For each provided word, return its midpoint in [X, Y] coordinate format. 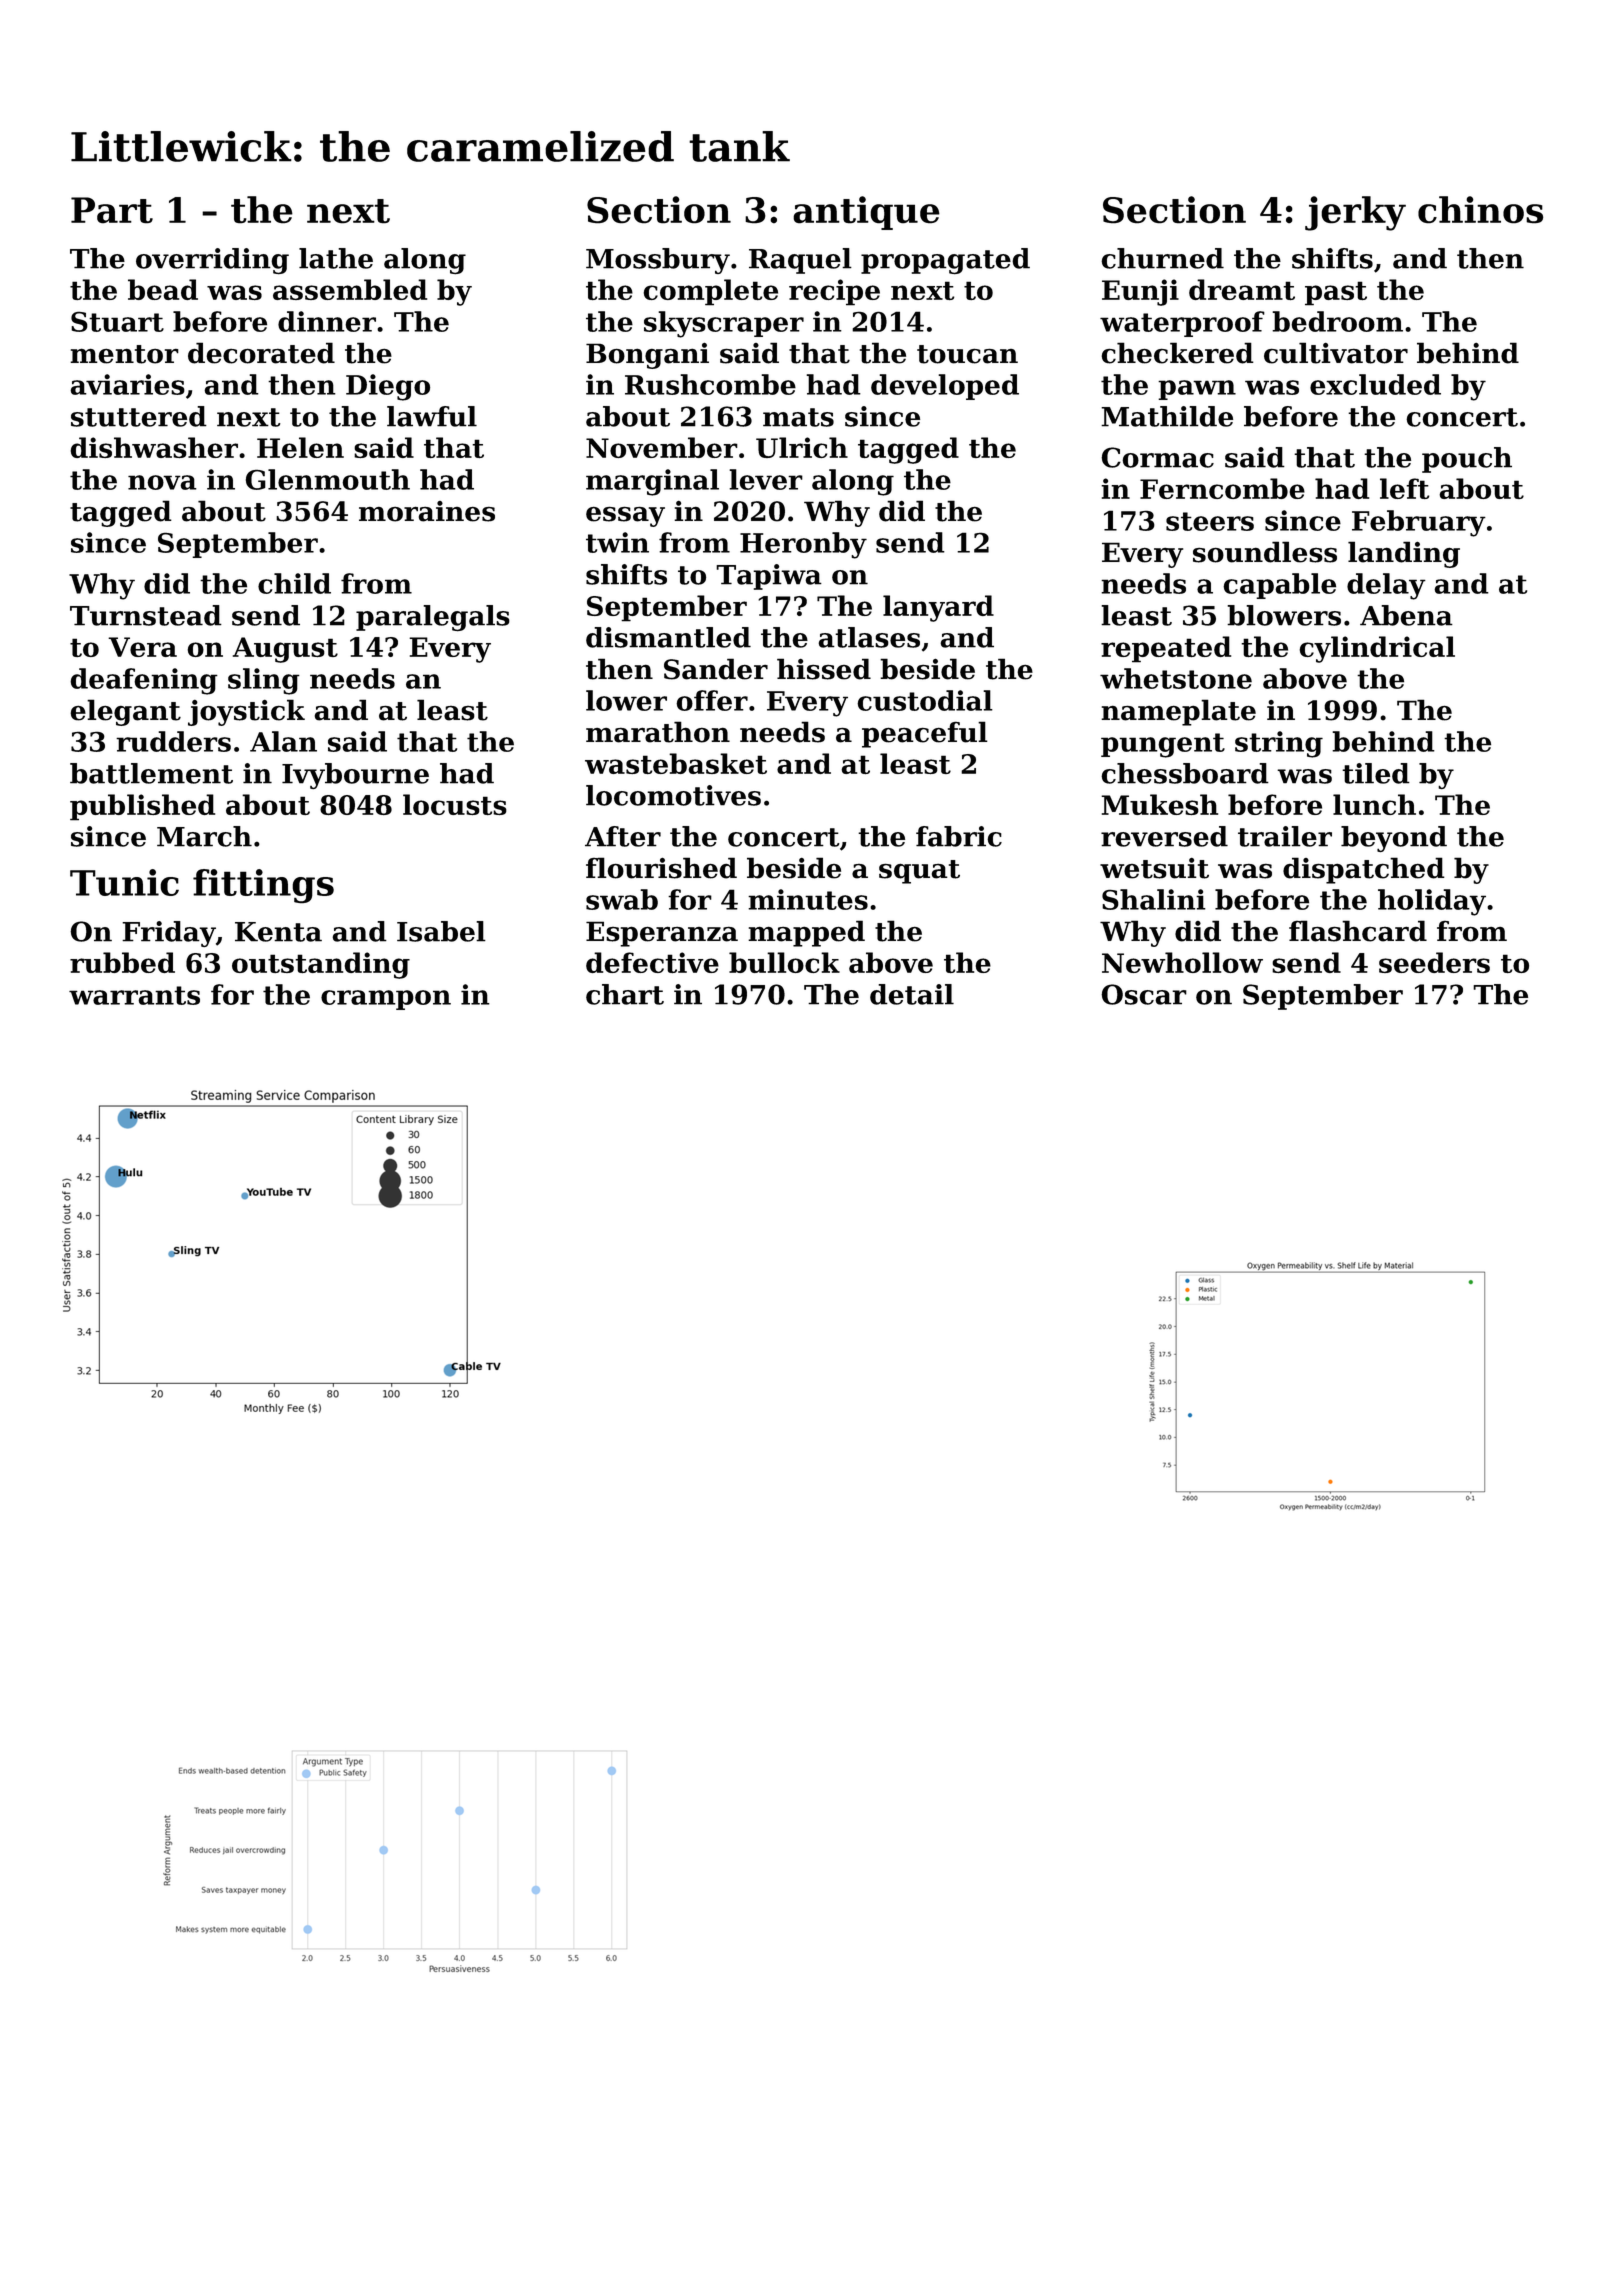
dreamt [1242, 289]
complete [710, 292]
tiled [1376, 773]
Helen [300, 447]
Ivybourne [355, 776]
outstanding [321, 965]
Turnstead [146, 615]
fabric [959, 836]
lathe [336, 258]
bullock [784, 962]
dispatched [1364, 870]
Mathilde [1167, 416]
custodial [925, 700]
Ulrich [802, 447]
